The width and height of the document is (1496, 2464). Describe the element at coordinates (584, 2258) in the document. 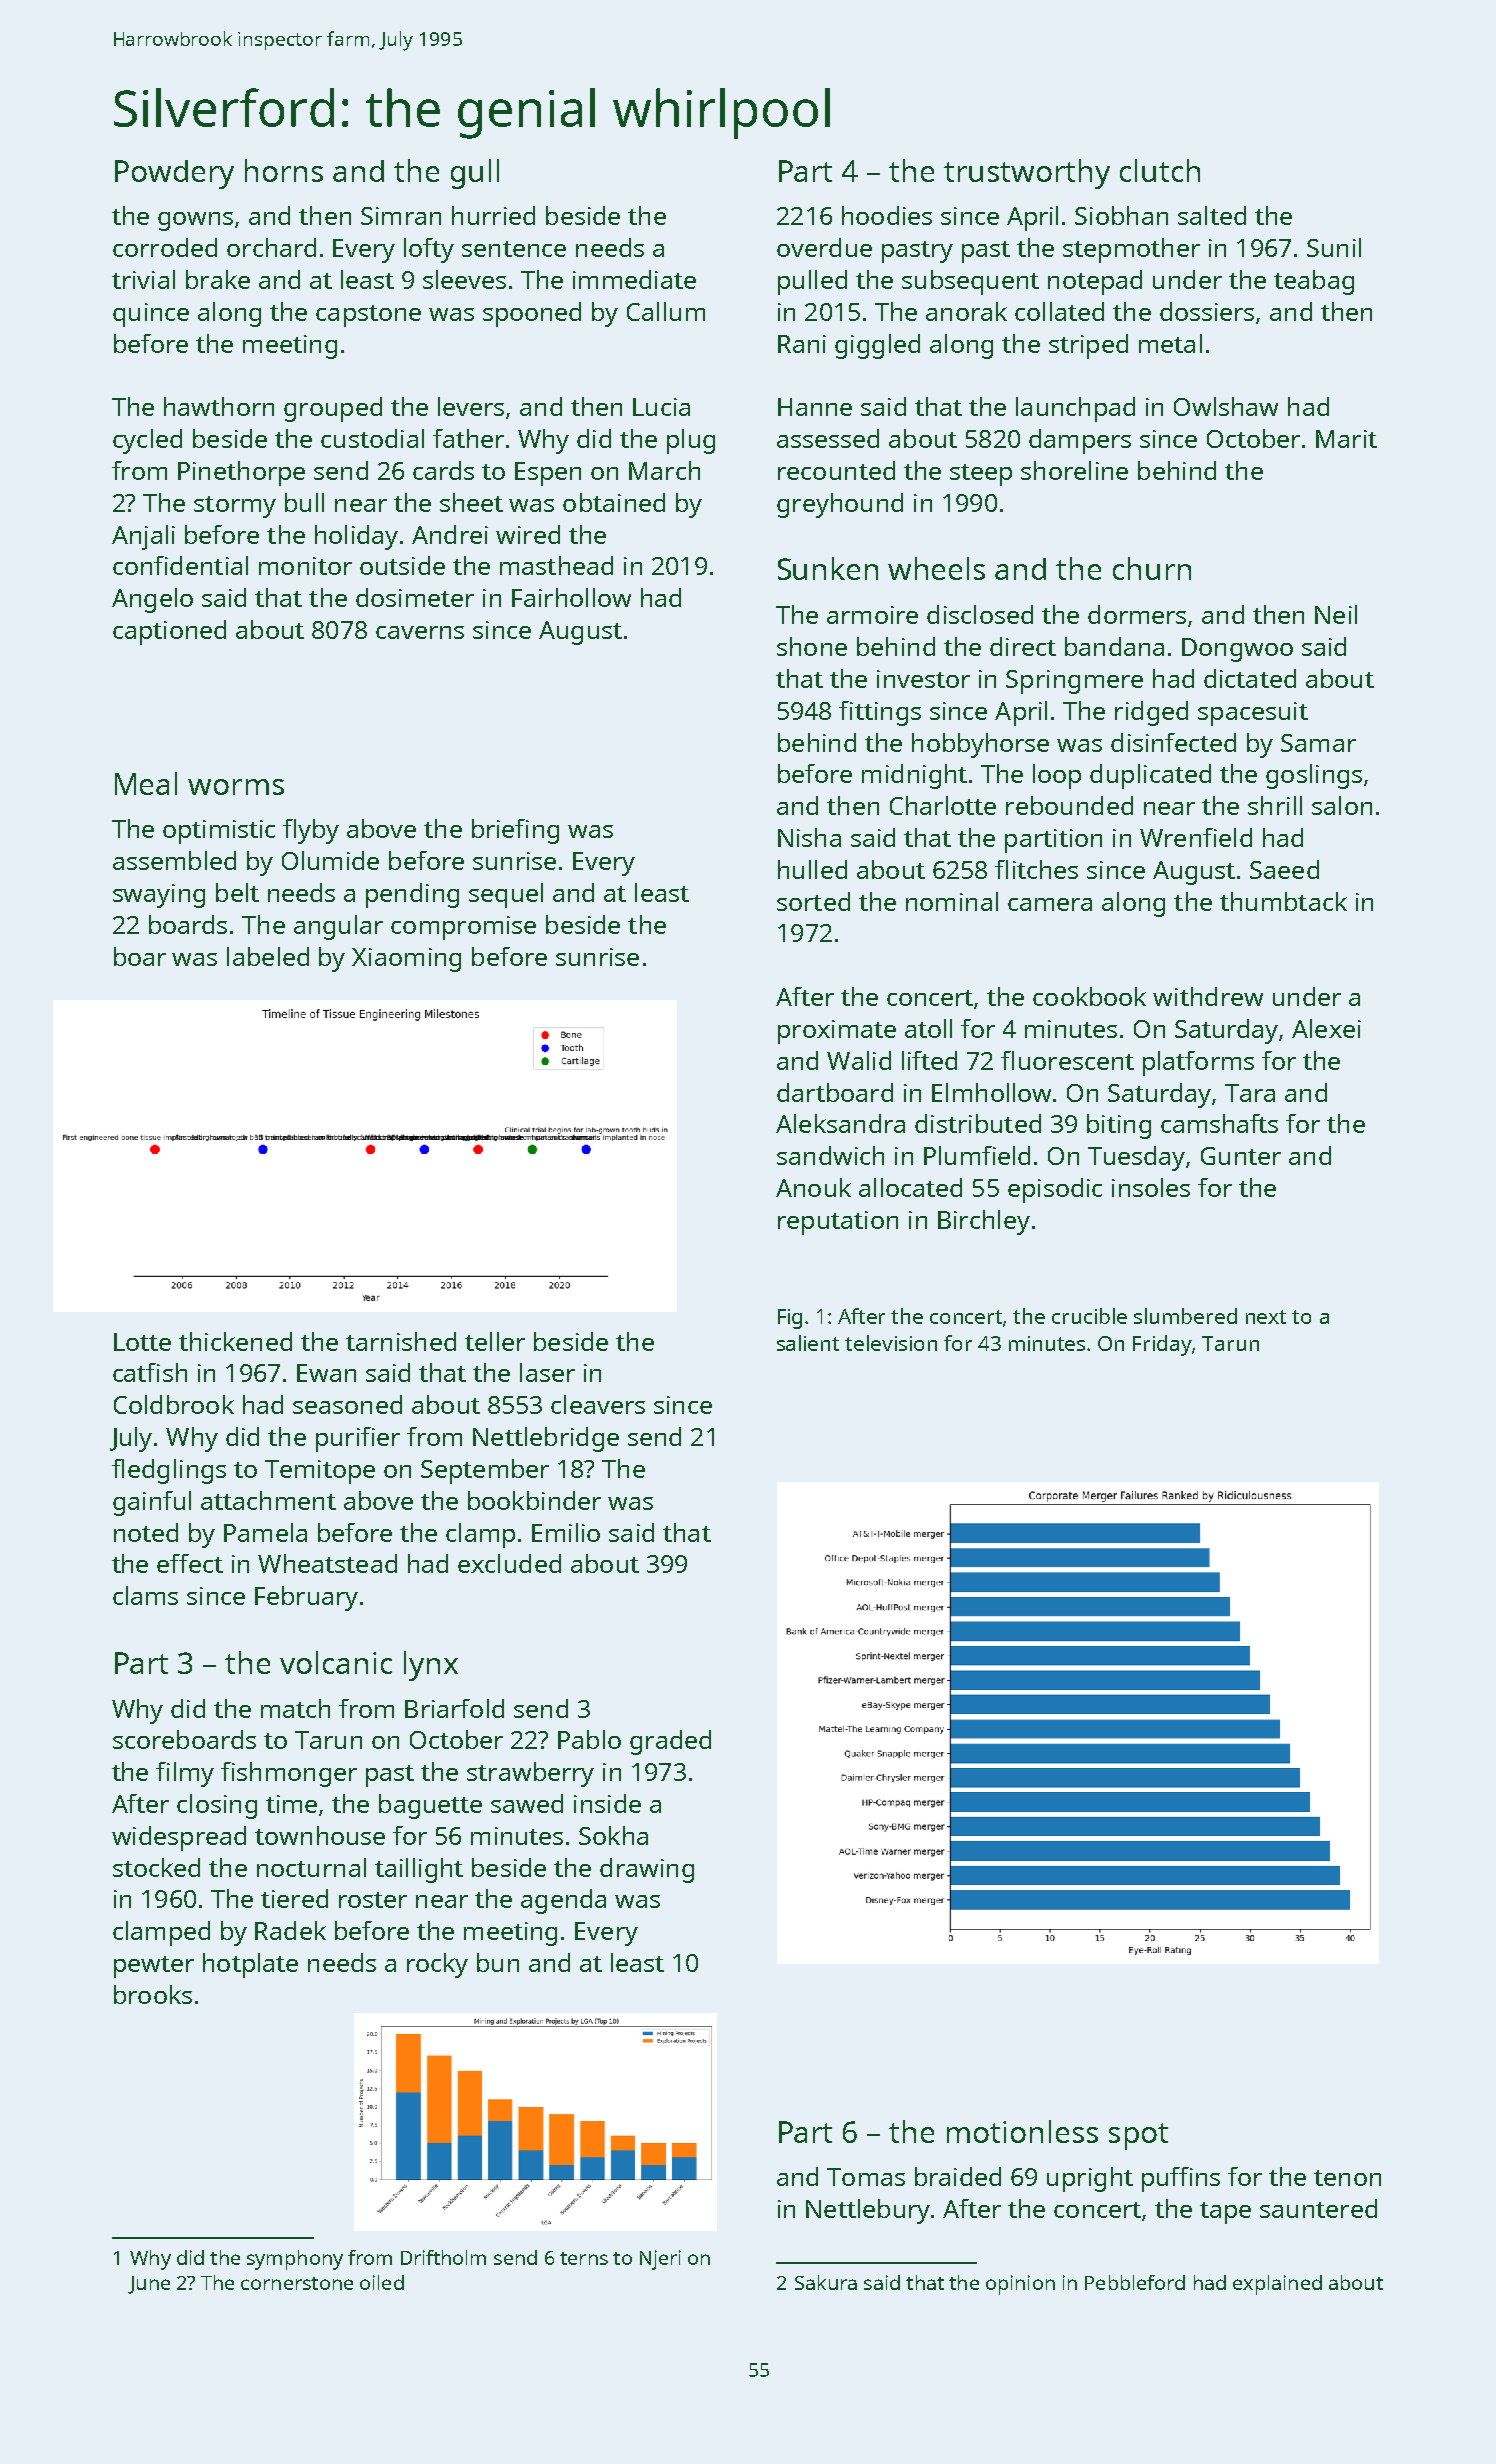

I see `terns` at that location.
